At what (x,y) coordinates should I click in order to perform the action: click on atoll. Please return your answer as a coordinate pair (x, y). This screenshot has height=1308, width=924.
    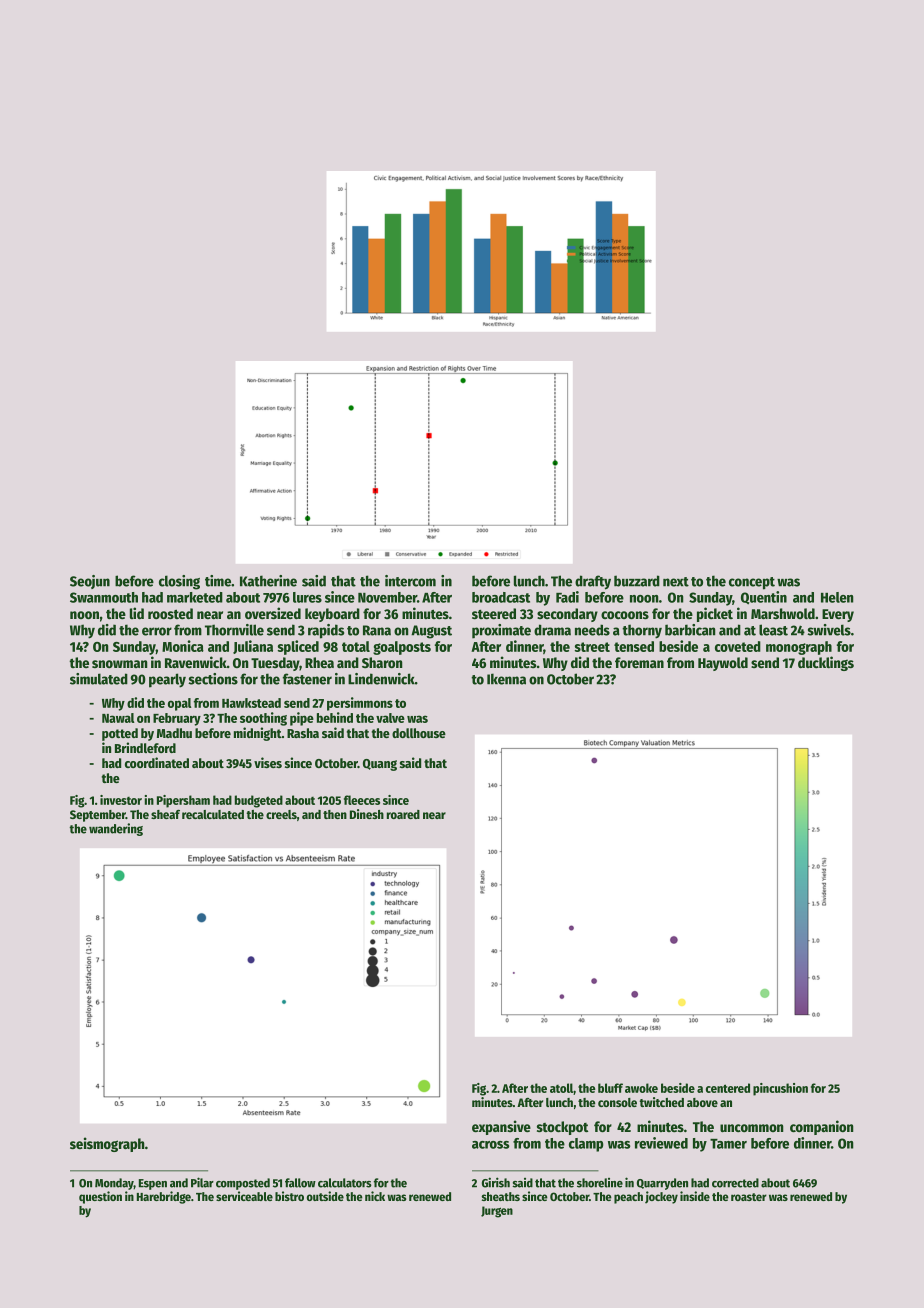
    Looking at the image, I should click on (562, 1089).
